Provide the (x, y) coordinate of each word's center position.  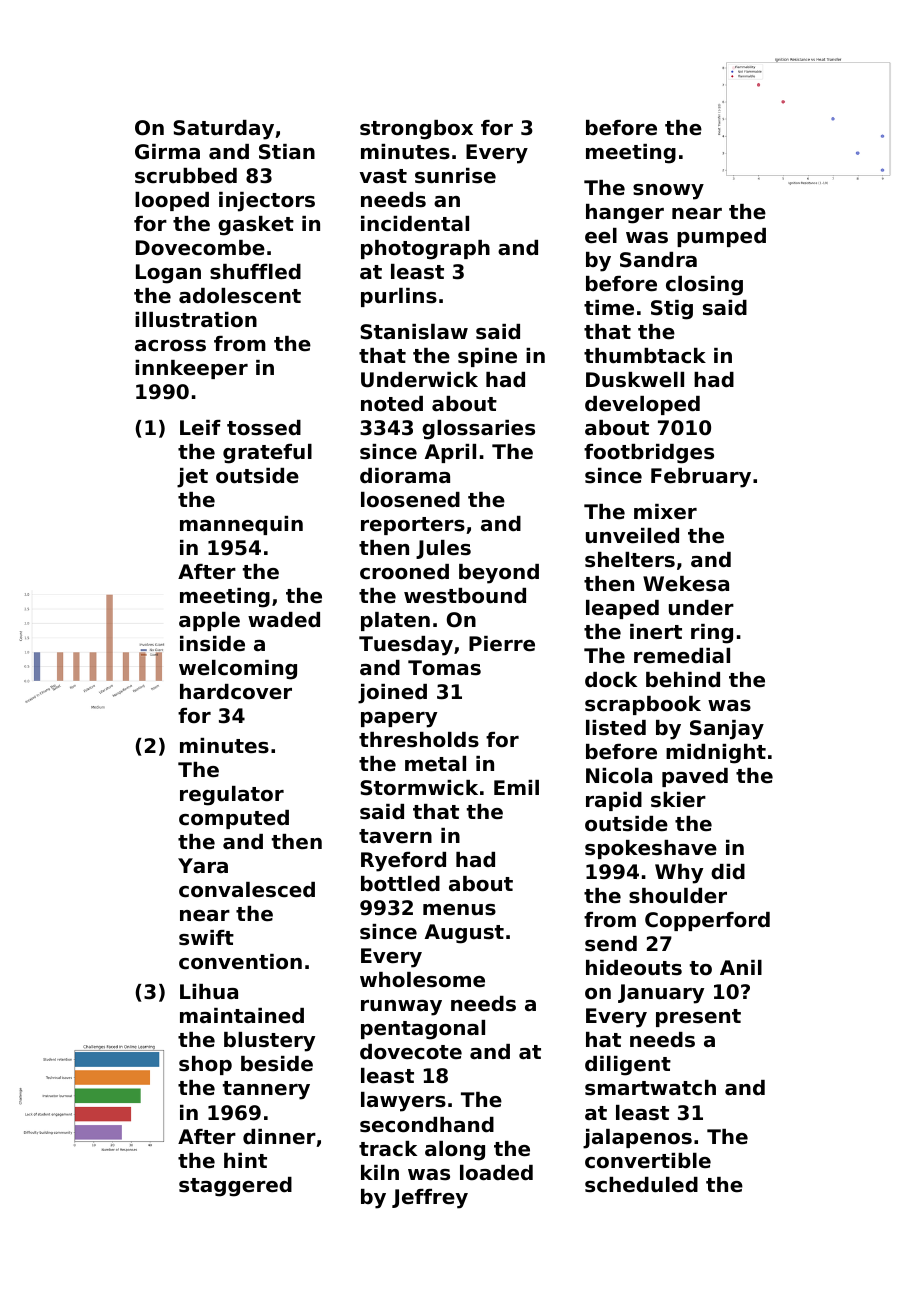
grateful (267, 454)
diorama (405, 476)
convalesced (247, 890)
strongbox (416, 130)
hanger (625, 214)
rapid (614, 801)
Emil (516, 787)
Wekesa (686, 584)
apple (209, 621)
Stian (287, 152)
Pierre (502, 644)
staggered (235, 1187)
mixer (665, 512)
